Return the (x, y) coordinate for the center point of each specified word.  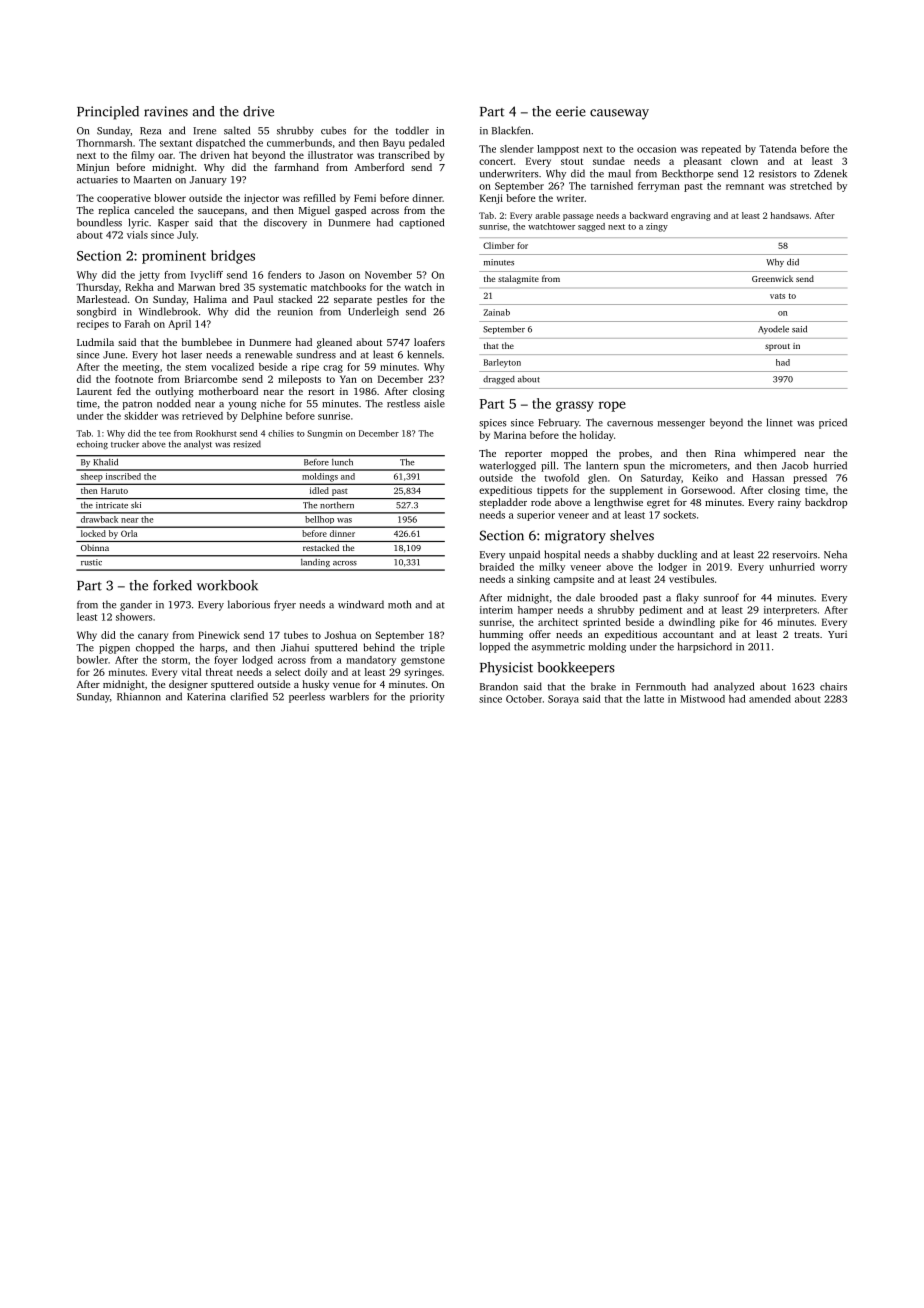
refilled (320, 198)
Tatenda (778, 149)
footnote (134, 379)
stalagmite (518, 279)
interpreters (790, 611)
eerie (571, 111)
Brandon (499, 686)
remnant (745, 186)
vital (191, 672)
